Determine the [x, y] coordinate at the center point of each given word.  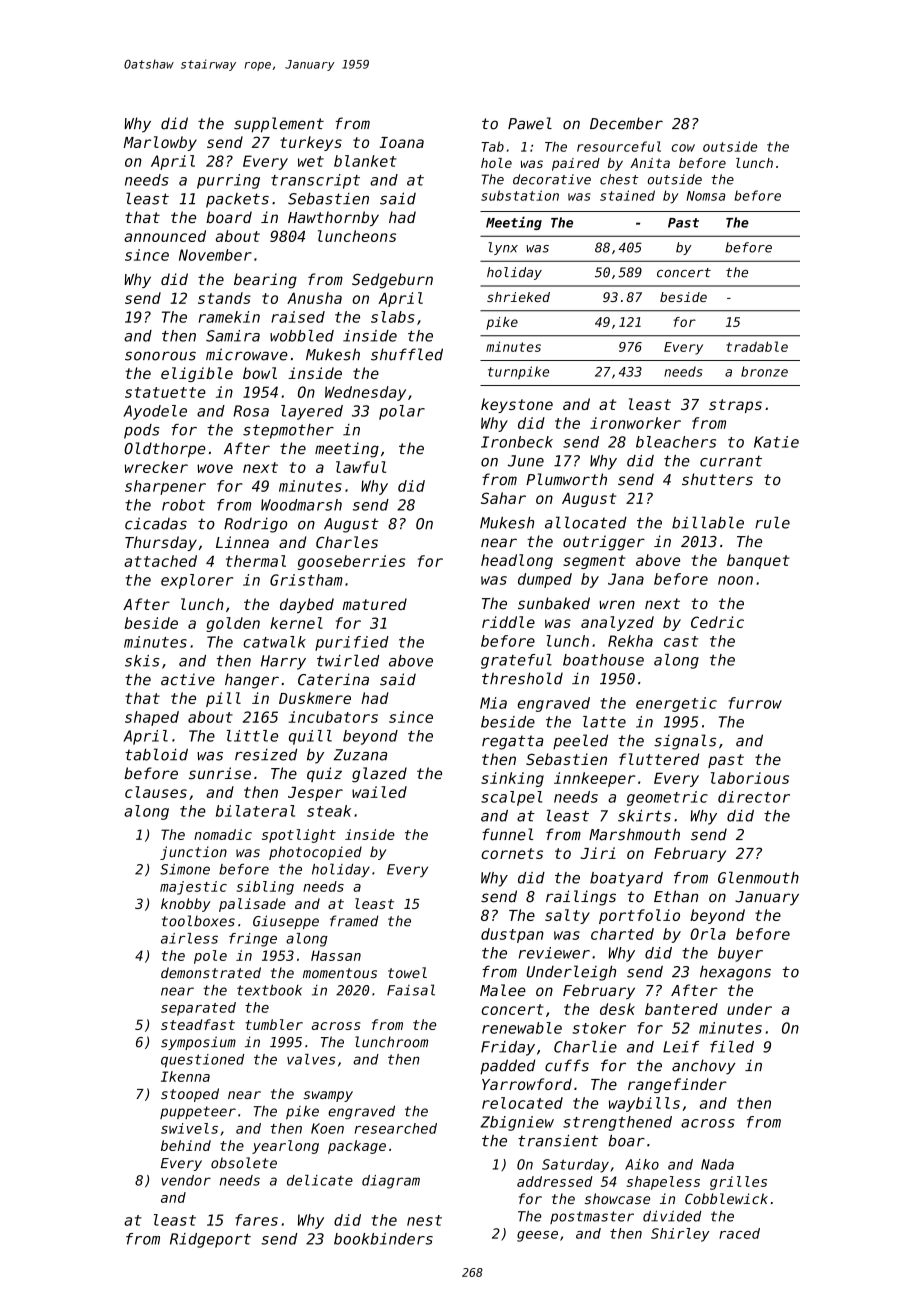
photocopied [315, 853]
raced [739, 1233]
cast [681, 641]
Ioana [401, 142]
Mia [493, 703]
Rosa [251, 411]
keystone [517, 405]
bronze [764, 371]
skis [142, 661]
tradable [757, 346]
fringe [253, 940]
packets [237, 200]
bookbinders [383, 1239]
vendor [186, 1180]
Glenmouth [758, 877]
